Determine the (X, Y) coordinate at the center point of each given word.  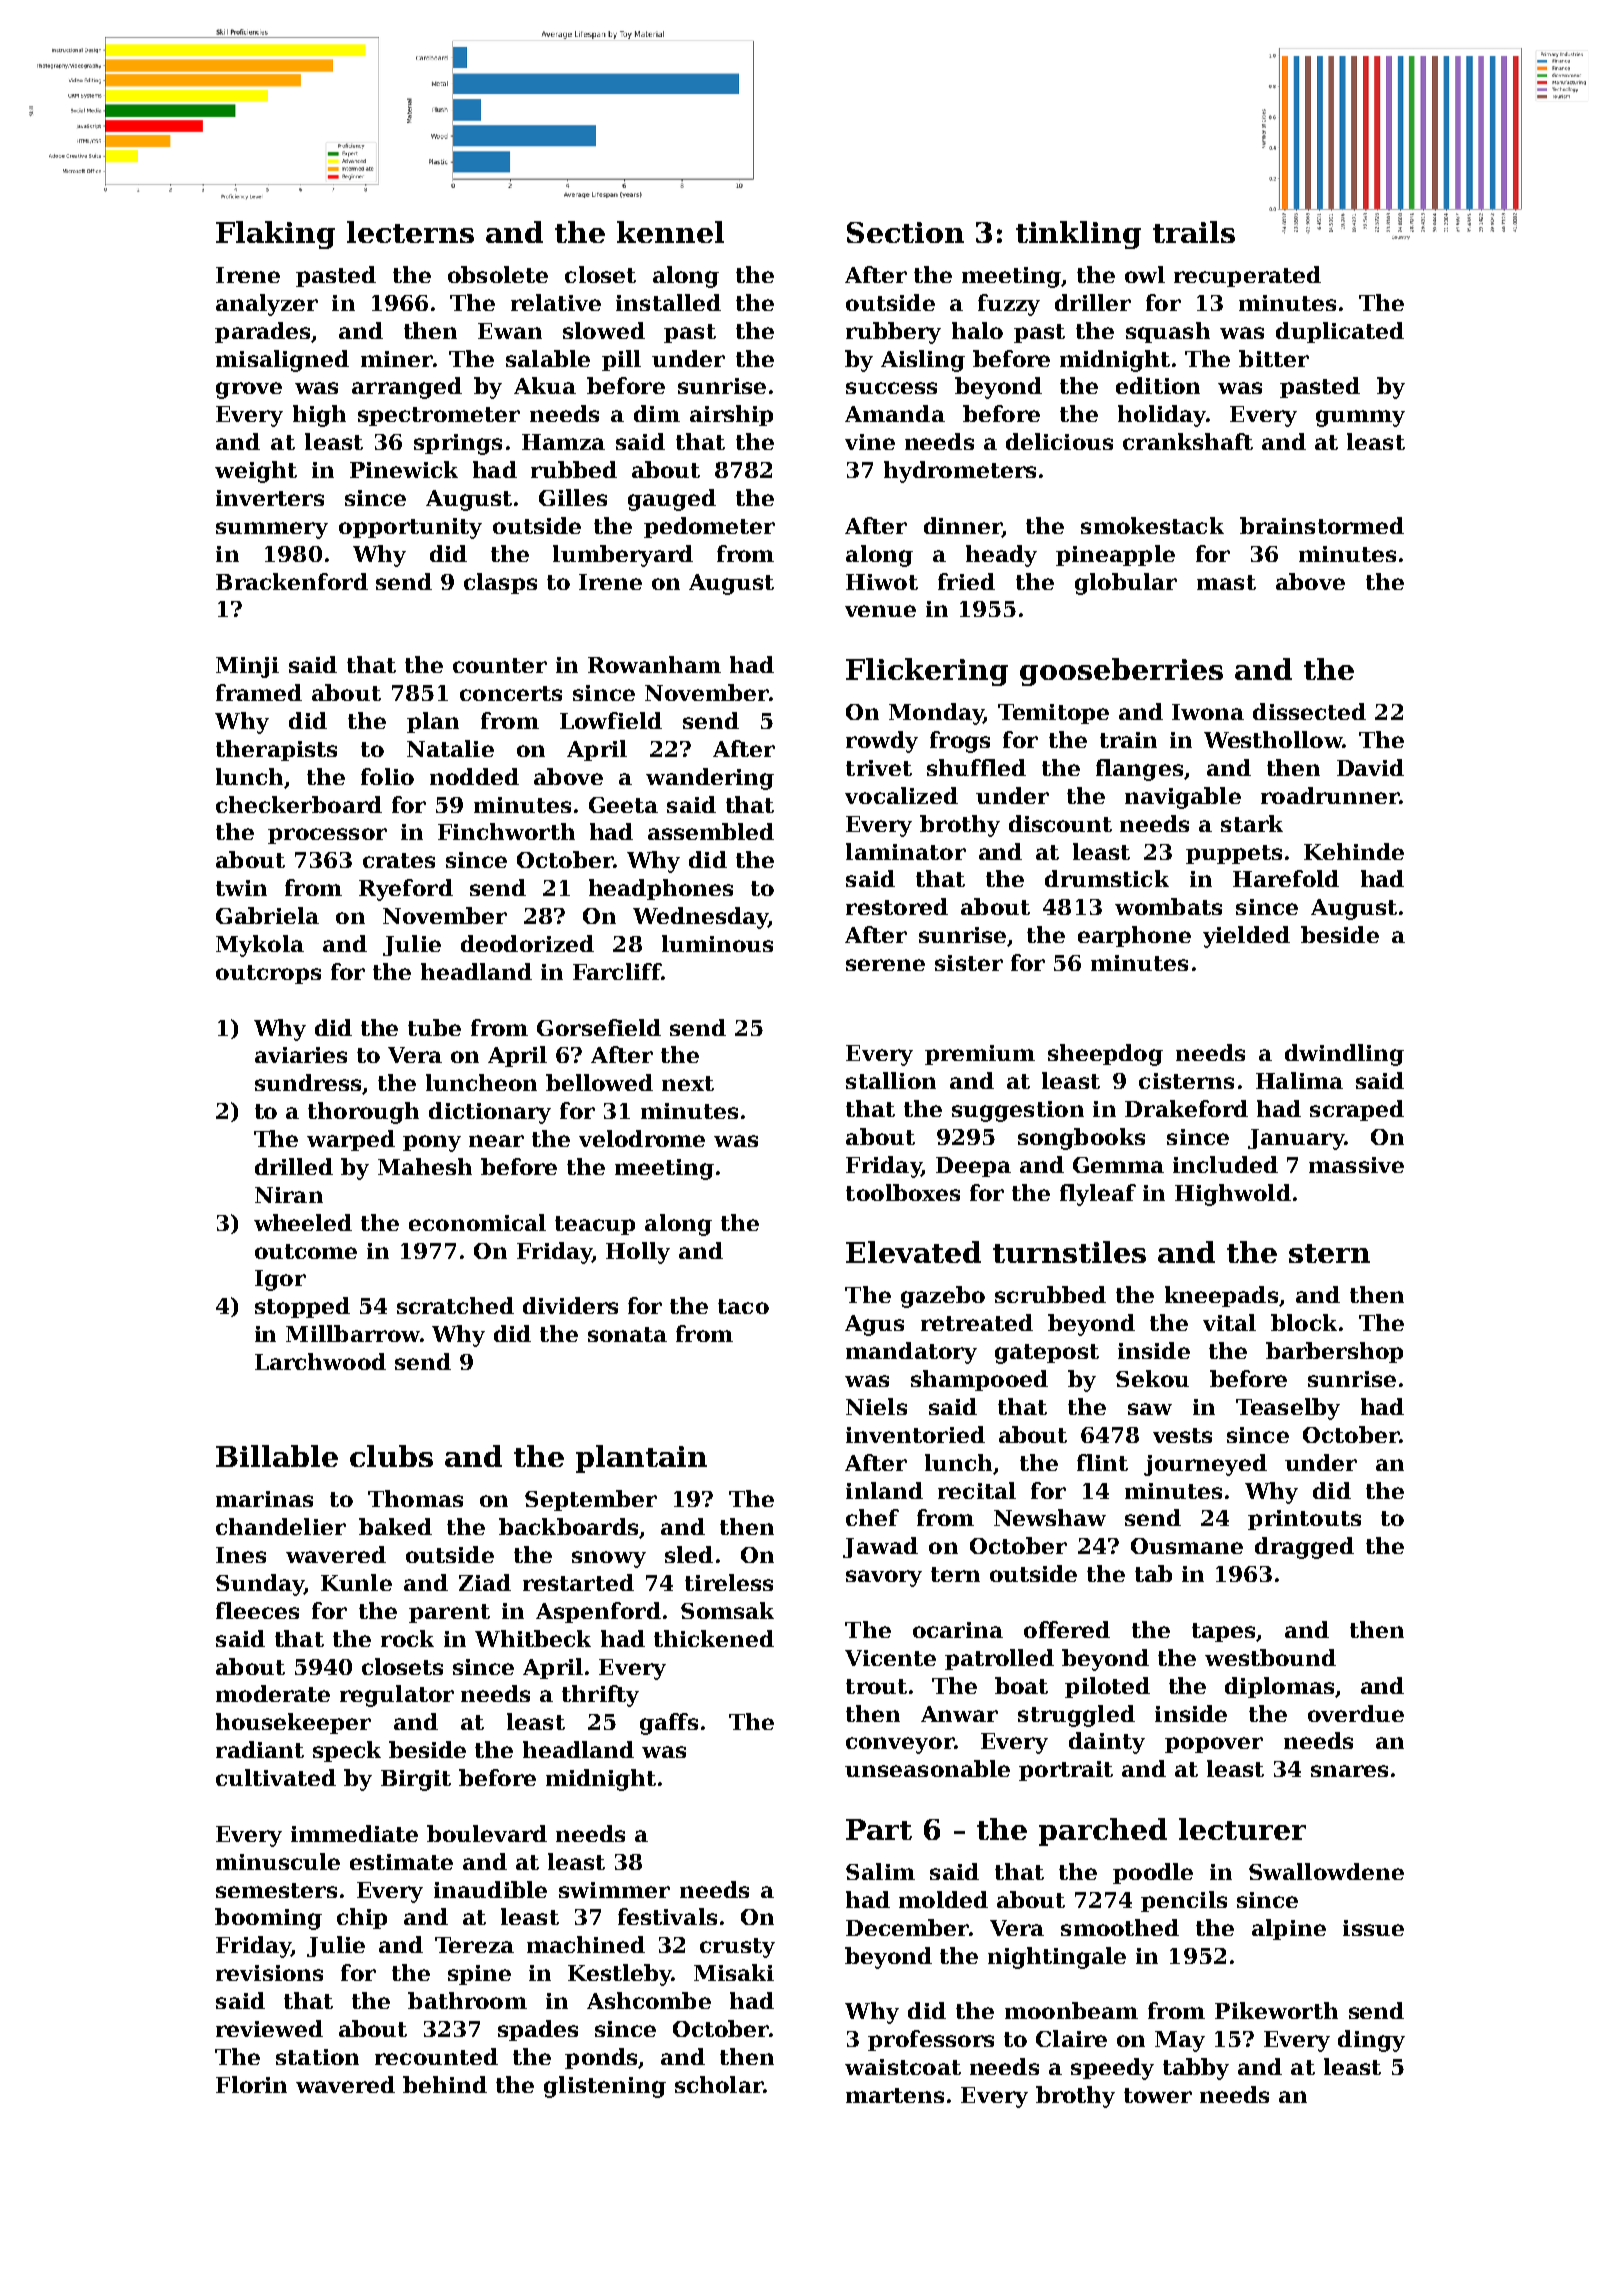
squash (1168, 332)
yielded (1246, 937)
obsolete (498, 274)
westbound (1270, 1657)
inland (884, 1490)
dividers (570, 1305)
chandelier (281, 1526)
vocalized (901, 795)
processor (327, 836)
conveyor (900, 1745)
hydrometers (960, 472)
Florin (251, 2084)
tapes (1223, 1632)
